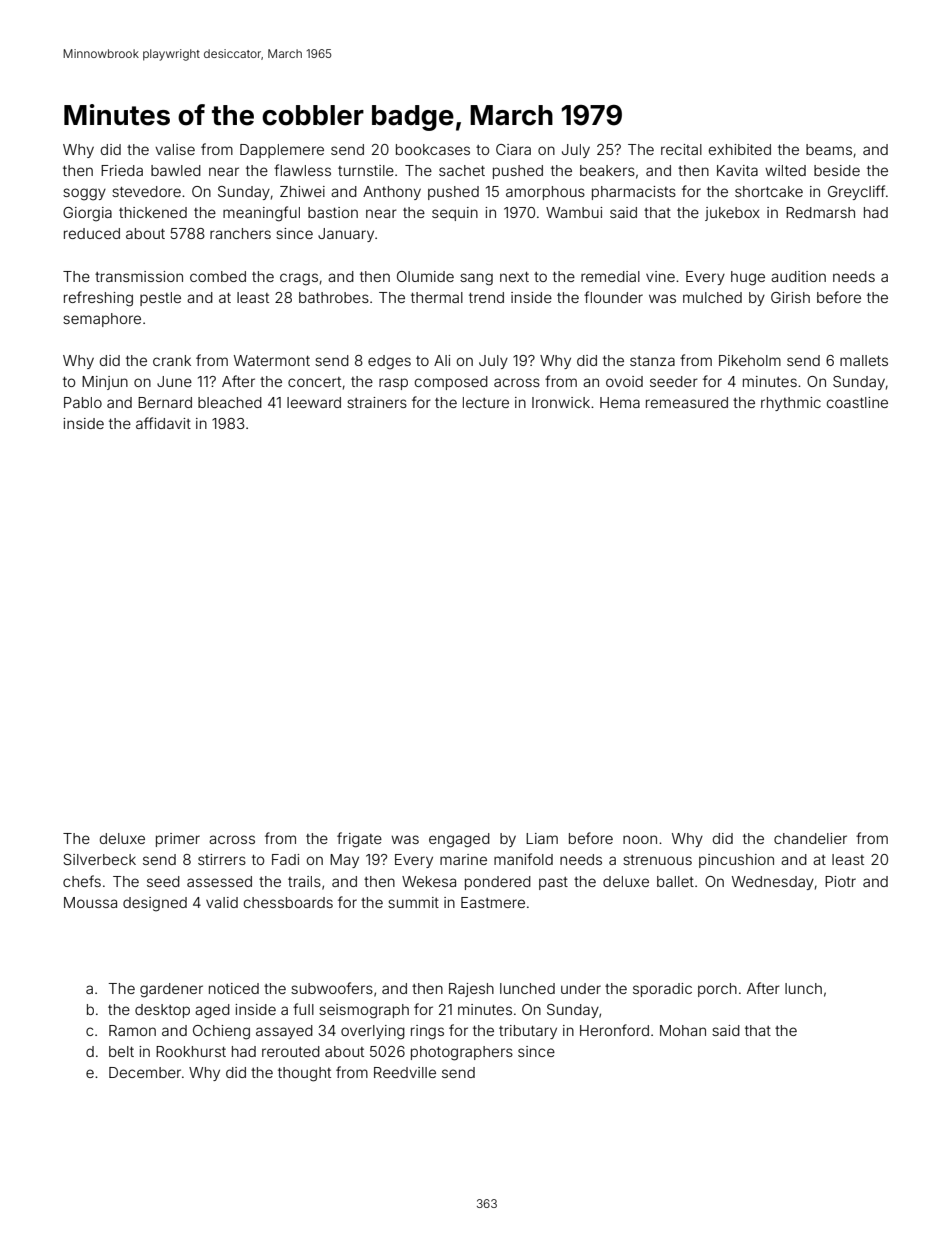  Describe the element at coordinates (545, 193) in the document. I see `amorphous` at that location.
